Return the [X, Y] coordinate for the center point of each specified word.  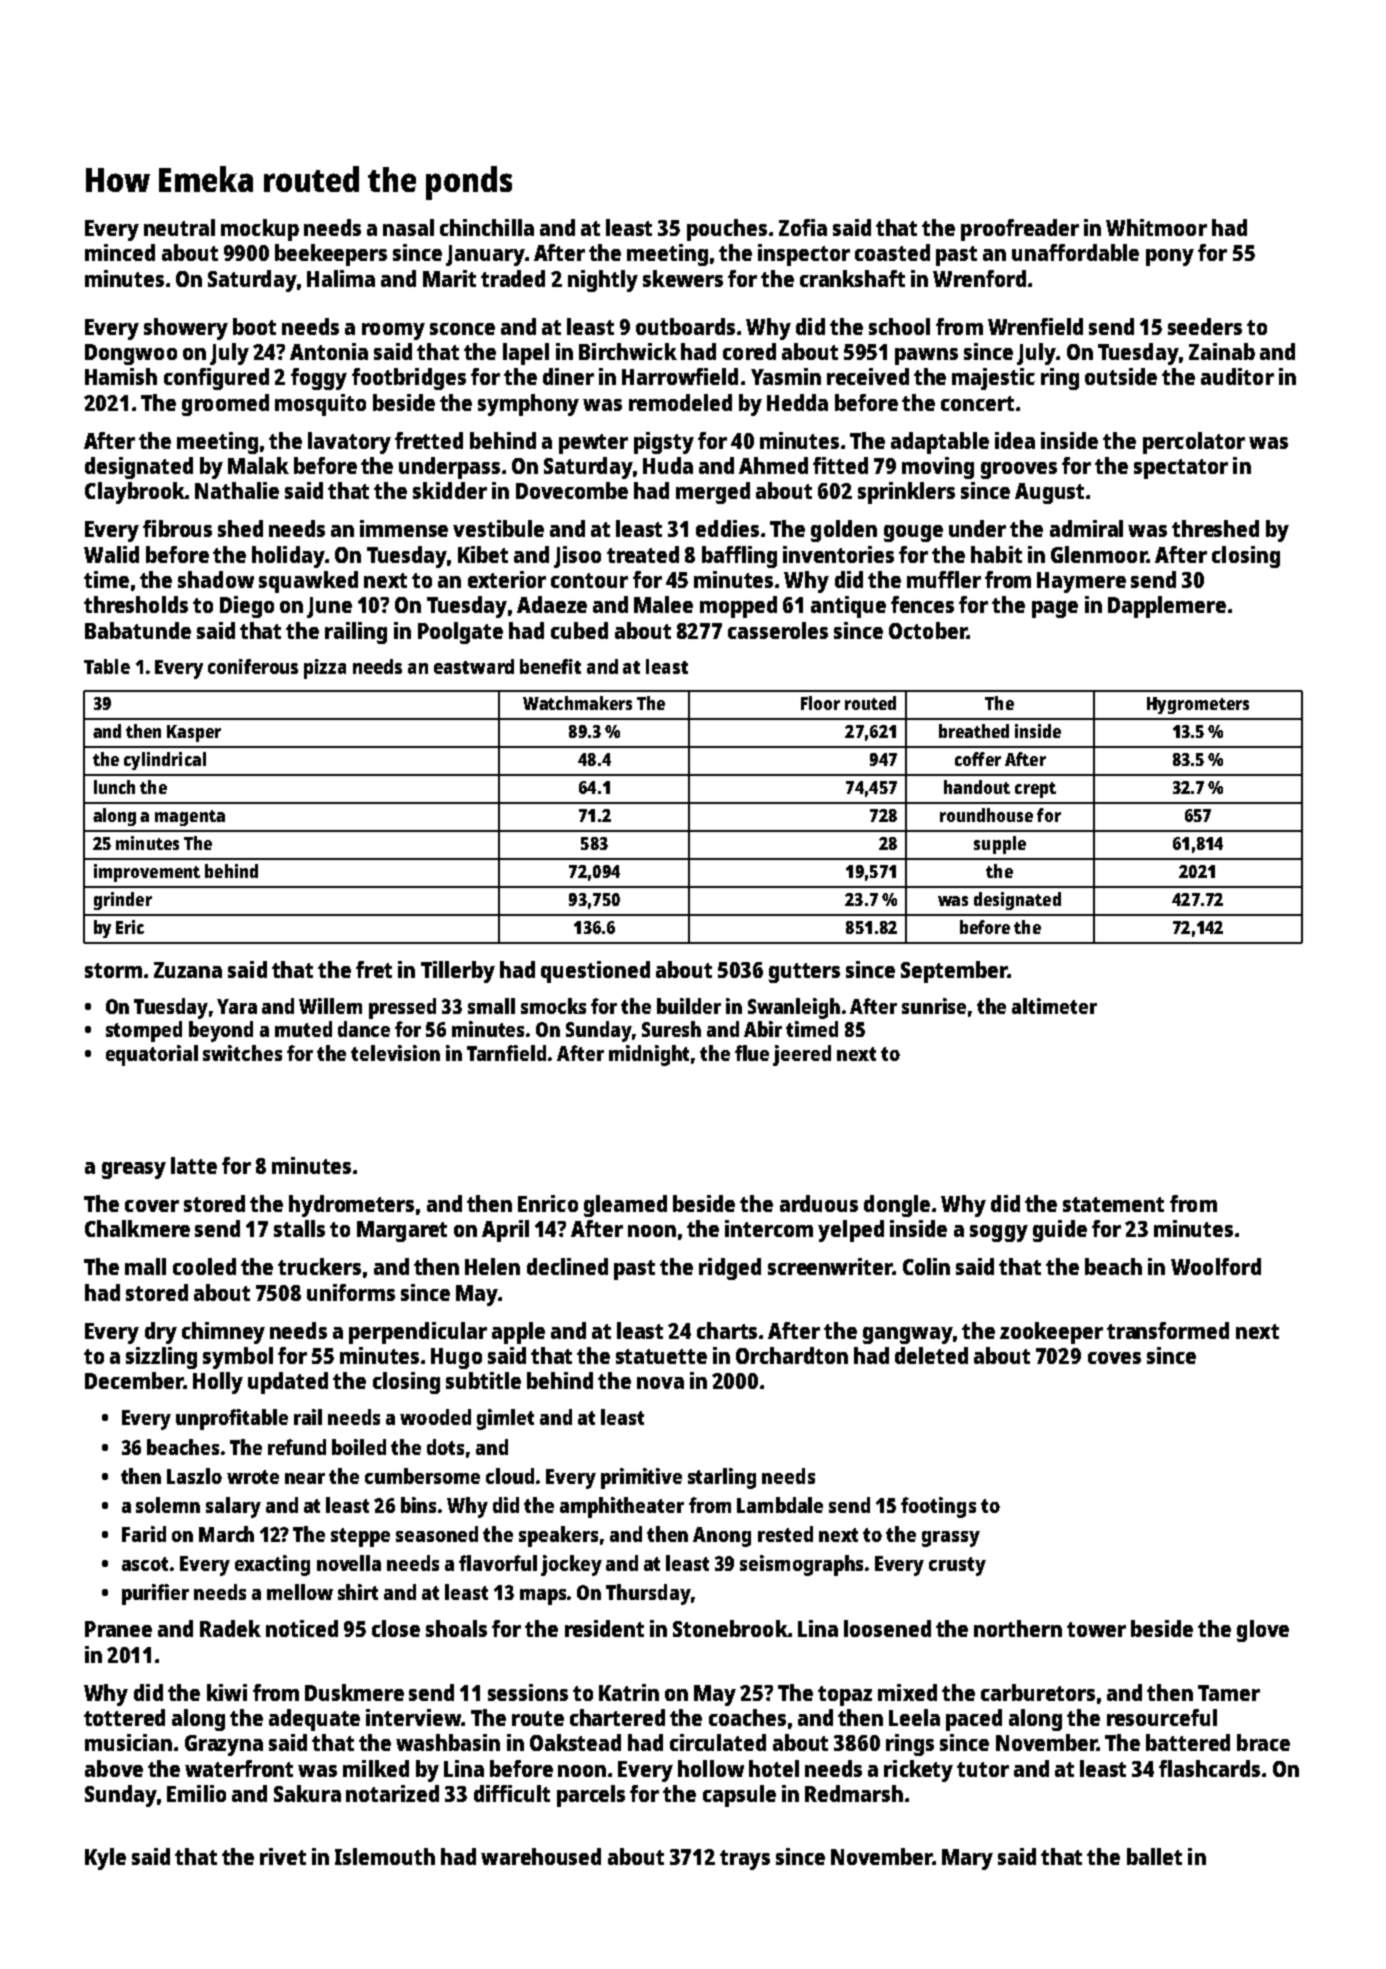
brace [1263, 1742]
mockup [260, 230]
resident [604, 1628]
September [954, 972]
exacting [272, 1565]
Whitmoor [1156, 227]
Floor [820, 703]
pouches [727, 230]
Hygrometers [1198, 705]
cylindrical [165, 761]
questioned [595, 972]
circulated [718, 1742]
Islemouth [385, 1856]
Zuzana [188, 970]
